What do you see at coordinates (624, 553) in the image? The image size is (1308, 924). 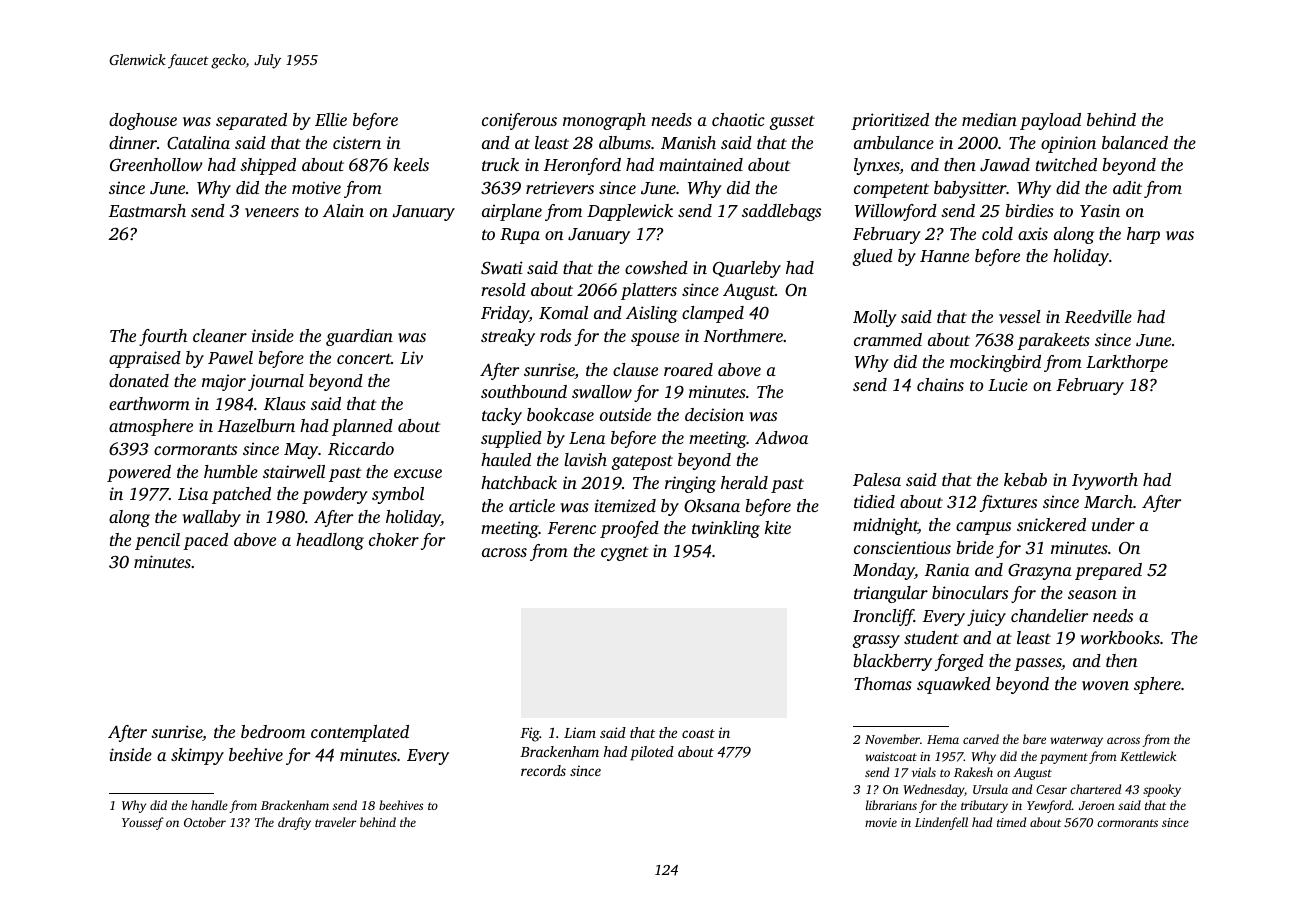 I see `cygnet` at bounding box center [624, 553].
